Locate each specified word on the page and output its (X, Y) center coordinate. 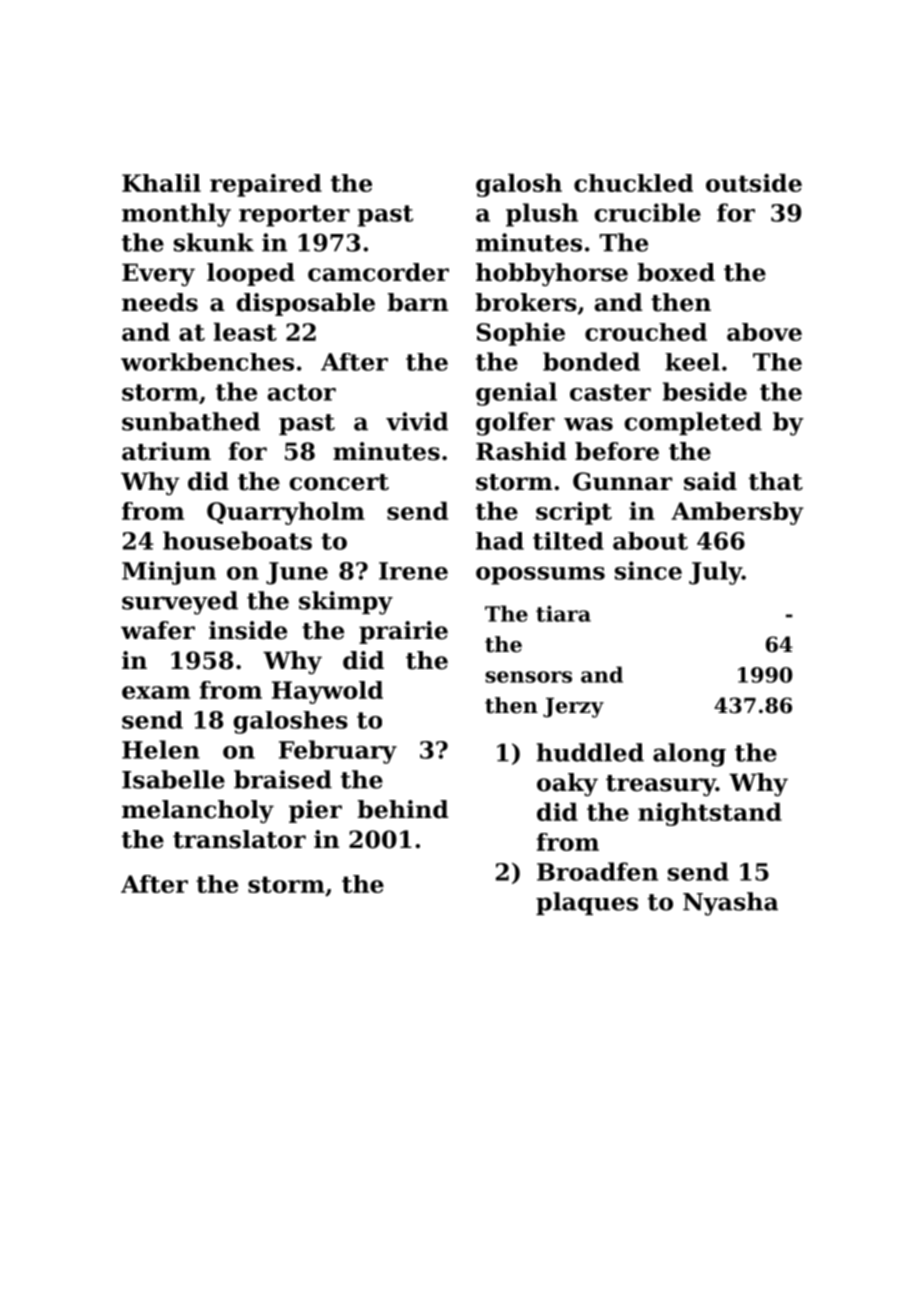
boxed (676, 272)
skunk (214, 242)
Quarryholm (286, 513)
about (650, 541)
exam (156, 692)
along (689, 755)
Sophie (521, 334)
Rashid (521, 451)
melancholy (198, 811)
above (764, 332)
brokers (526, 302)
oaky (567, 784)
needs (160, 302)
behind (403, 809)
